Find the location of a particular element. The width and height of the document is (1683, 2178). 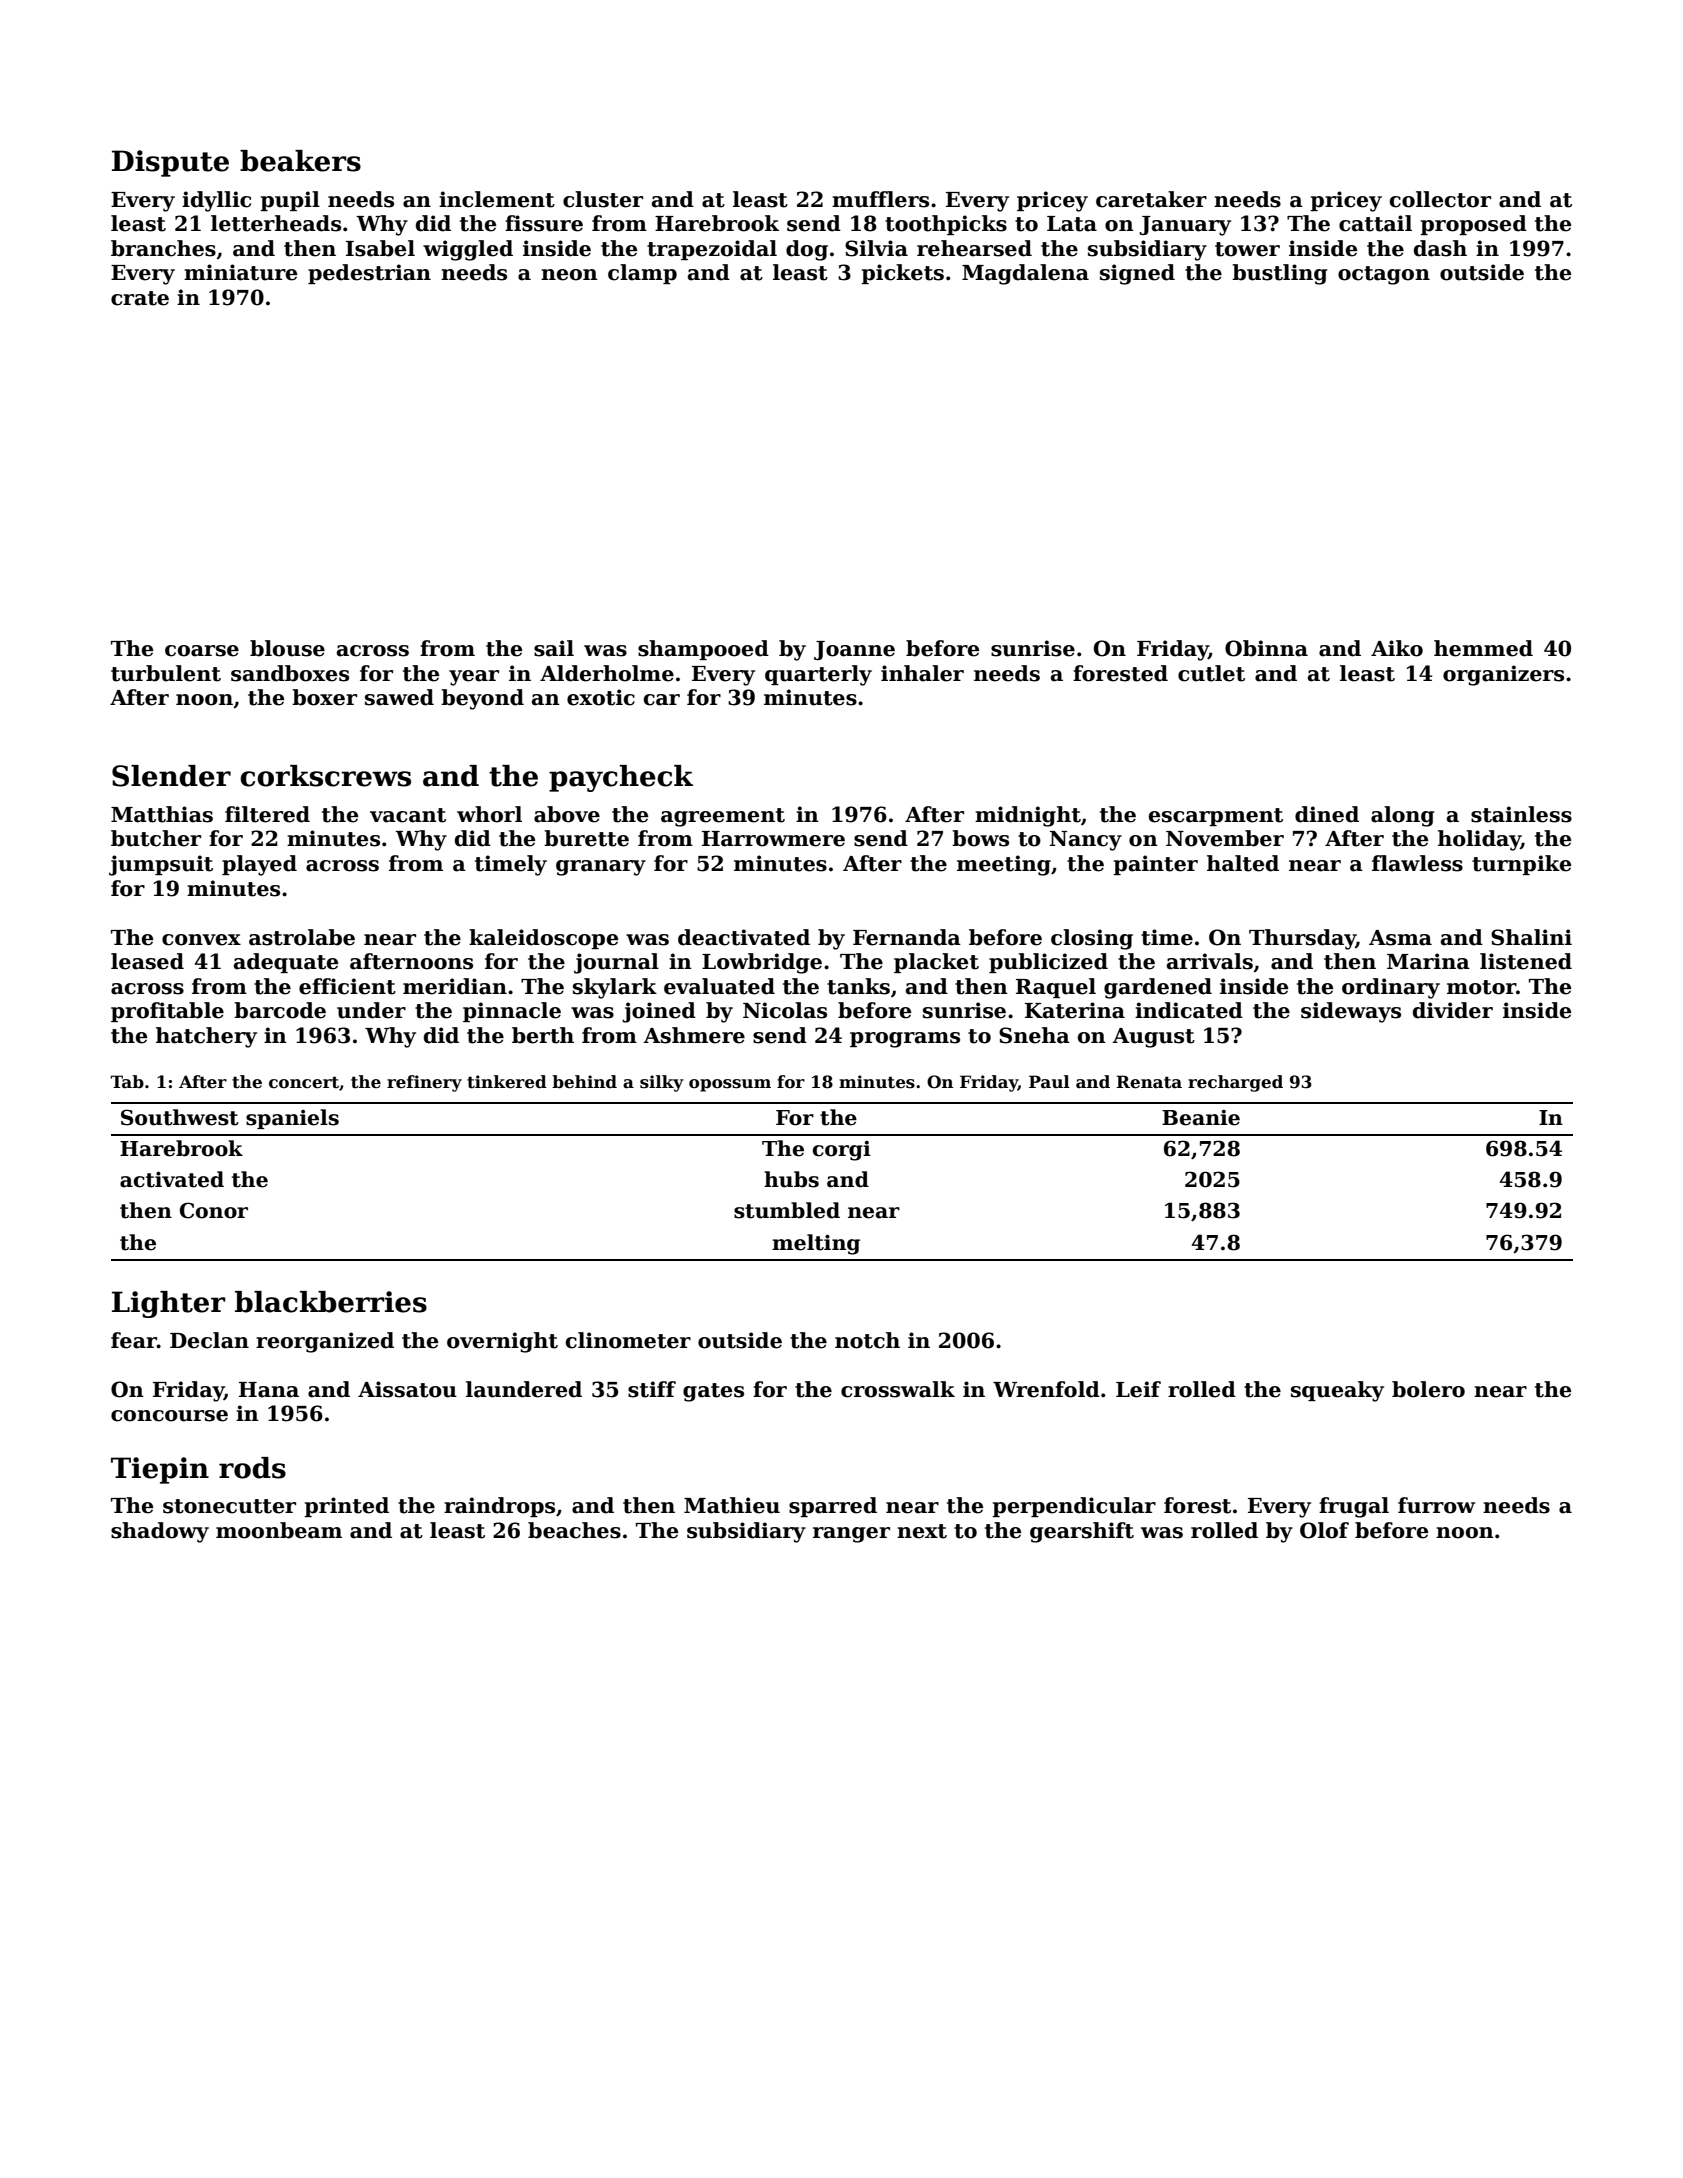

Conor is located at coordinates (214, 1210).
